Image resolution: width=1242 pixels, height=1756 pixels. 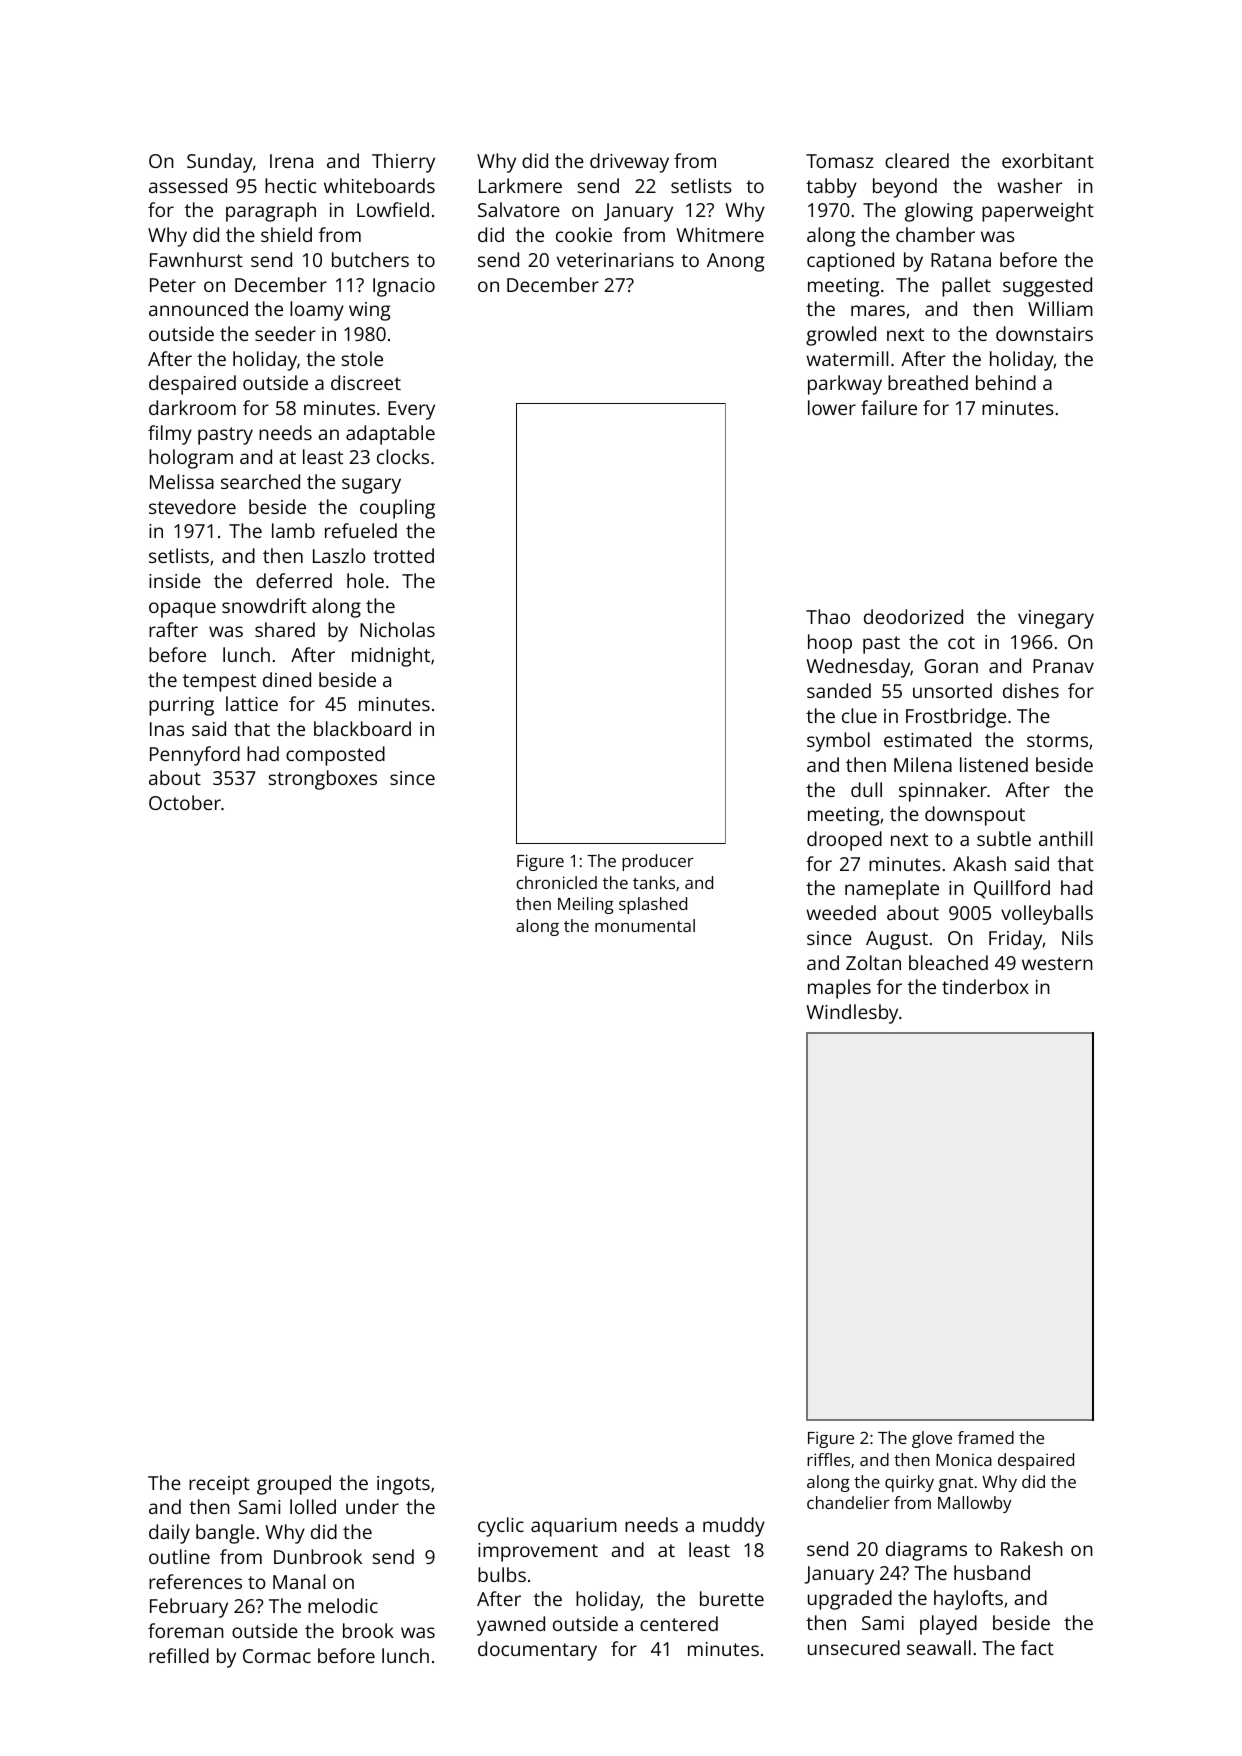 What do you see at coordinates (629, 163) in the page?
I see `driveway` at bounding box center [629, 163].
